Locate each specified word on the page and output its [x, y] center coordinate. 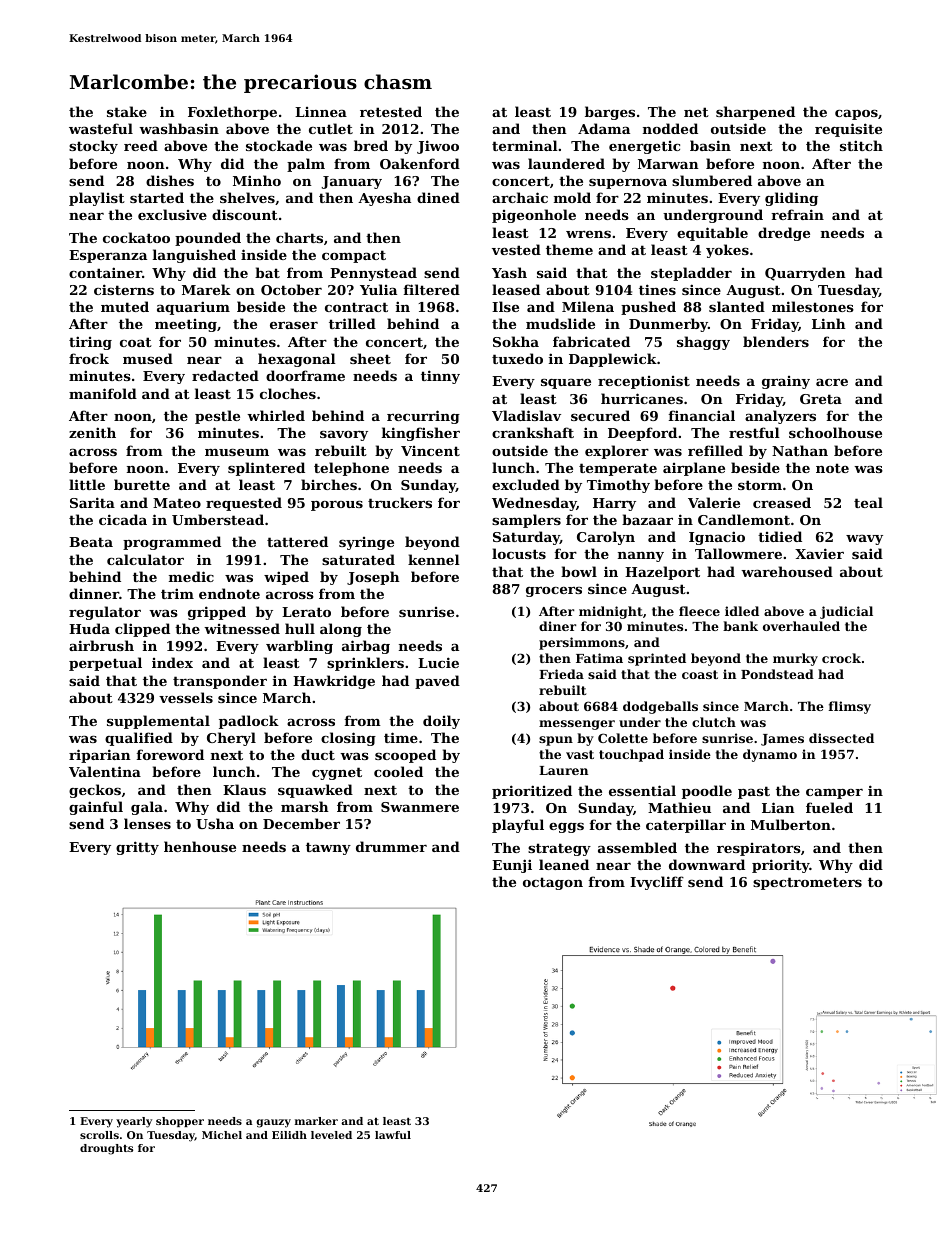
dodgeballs [660, 707]
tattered [297, 541]
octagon [553, 883]
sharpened [755, 113]
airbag [366, 647]
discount [245, 214]
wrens [588, 234]
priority [781, 866]
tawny [328, 848]
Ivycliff [657, 883]
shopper [180, 1122]
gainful [96, 808]
